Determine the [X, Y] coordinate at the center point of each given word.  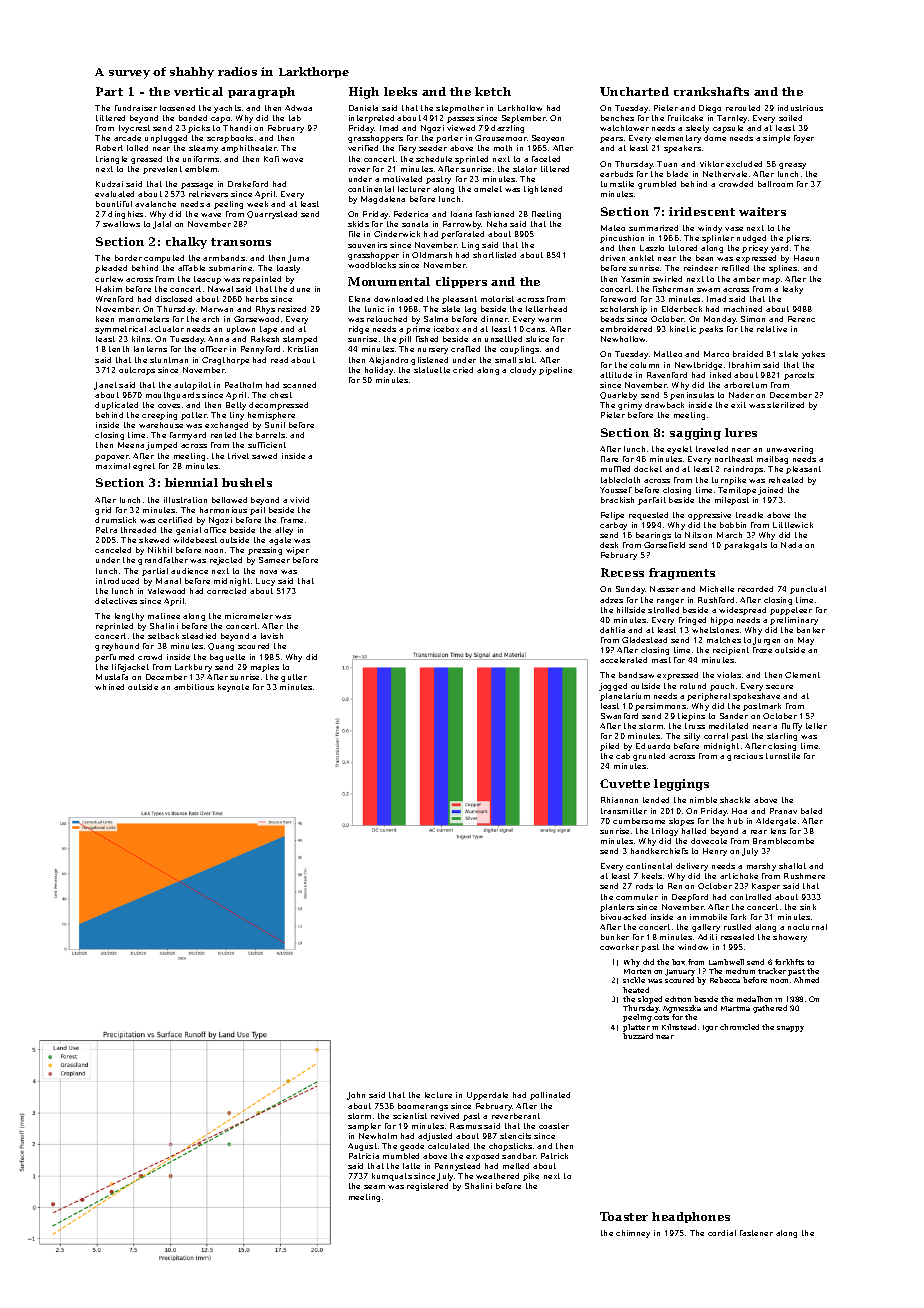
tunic [374, 309]
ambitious [194, 687]
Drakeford [248, 184]
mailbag [772, 460]
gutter [294, 678]
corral [716, 736]
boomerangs [423, 1107]
